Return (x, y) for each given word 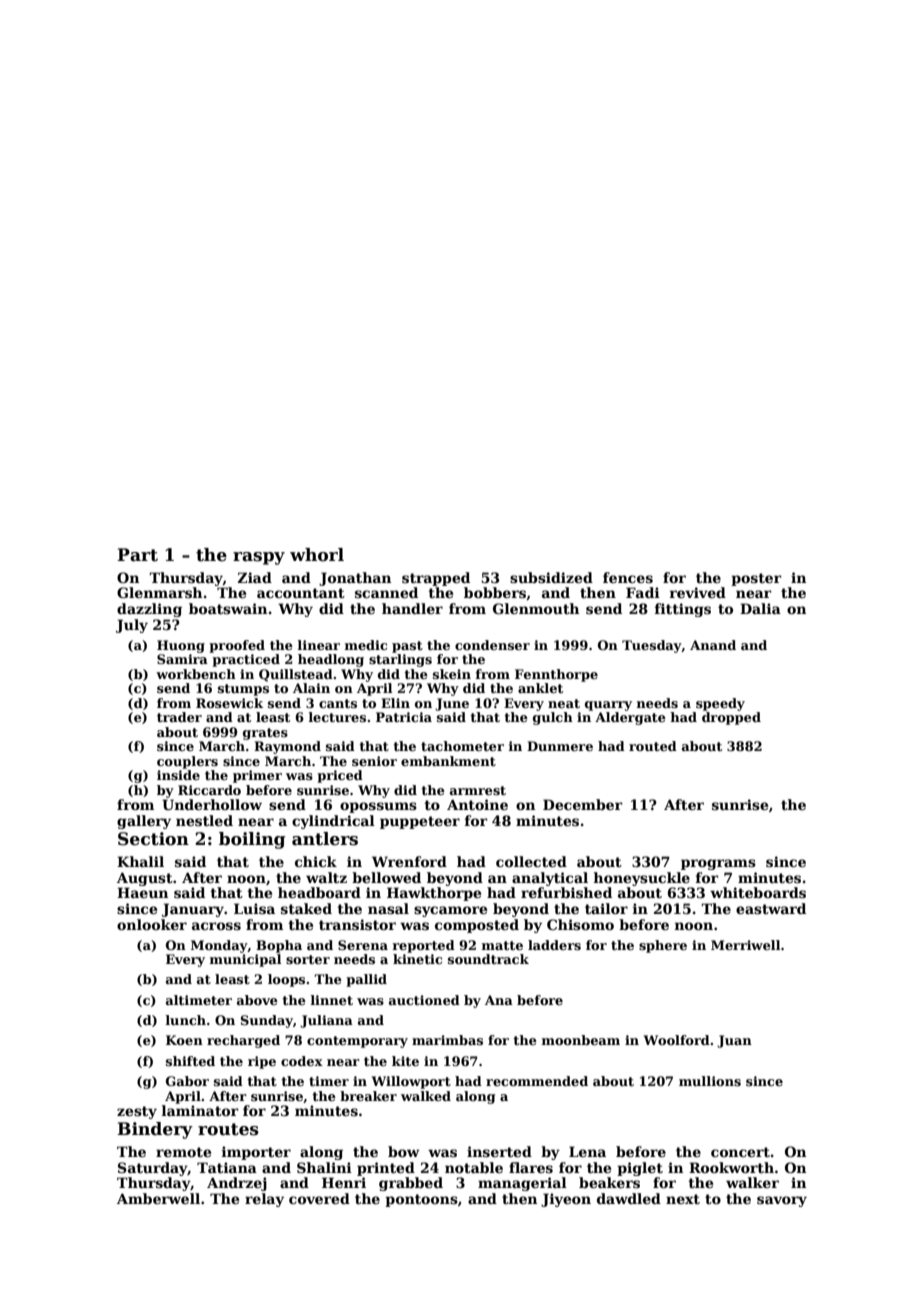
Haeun (142, 892)
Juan (734, 1041)
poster (756, 579)
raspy (259, 558)
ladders (554, 945)
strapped (436, 579)
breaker (368, 1096)
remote (183, 1152)
